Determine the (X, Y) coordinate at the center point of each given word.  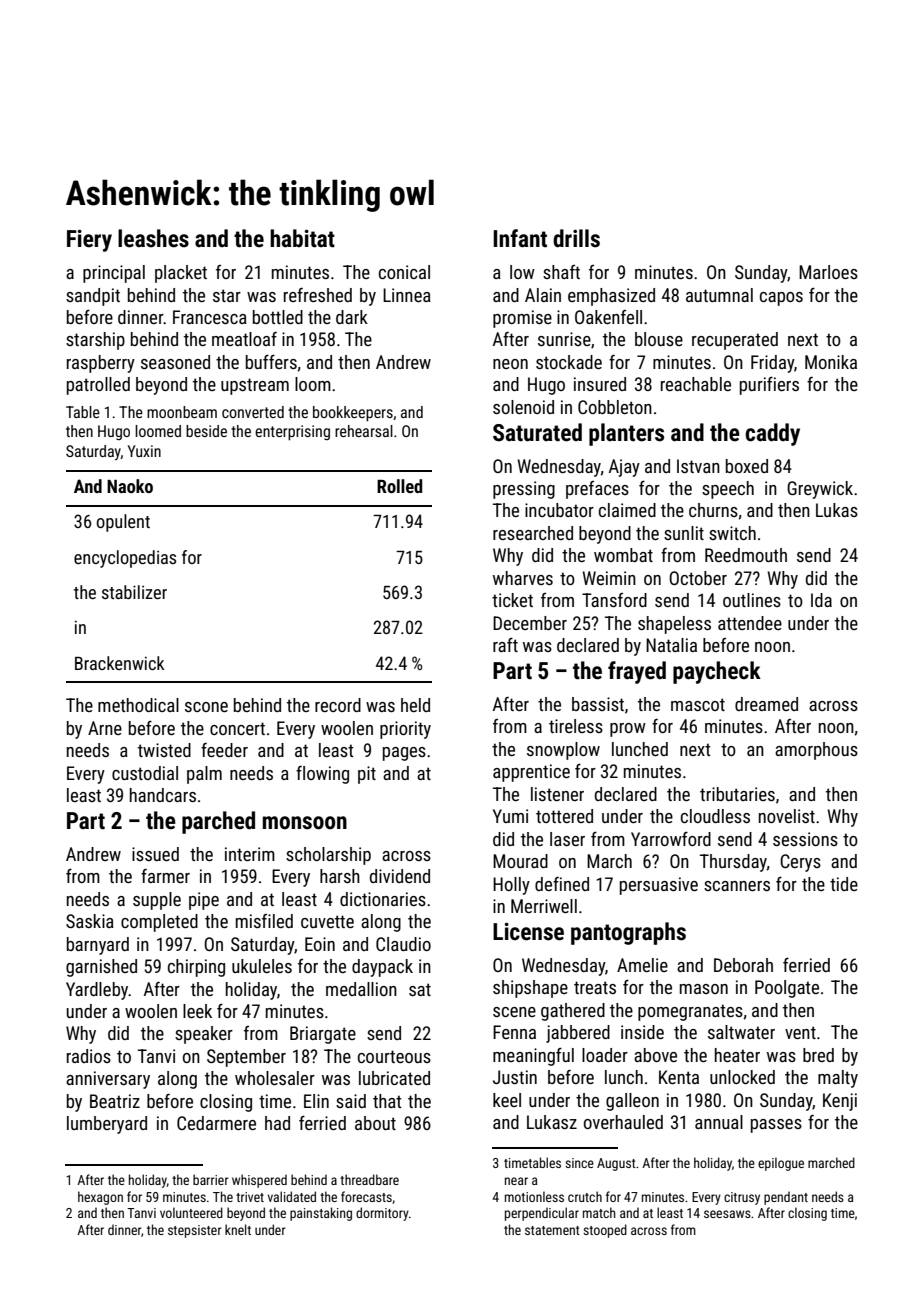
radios (89, 1056)
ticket (512, 600)
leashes (153, 238)
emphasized (611, 297)
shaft (561, 272)
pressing (524, 490)
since (579, 1163)
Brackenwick (119, 663)
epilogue (781, 1164)
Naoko (130, 486)
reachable (696, 384)
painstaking (321, 1214)
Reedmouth (746, 555)
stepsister (194, 1231)
